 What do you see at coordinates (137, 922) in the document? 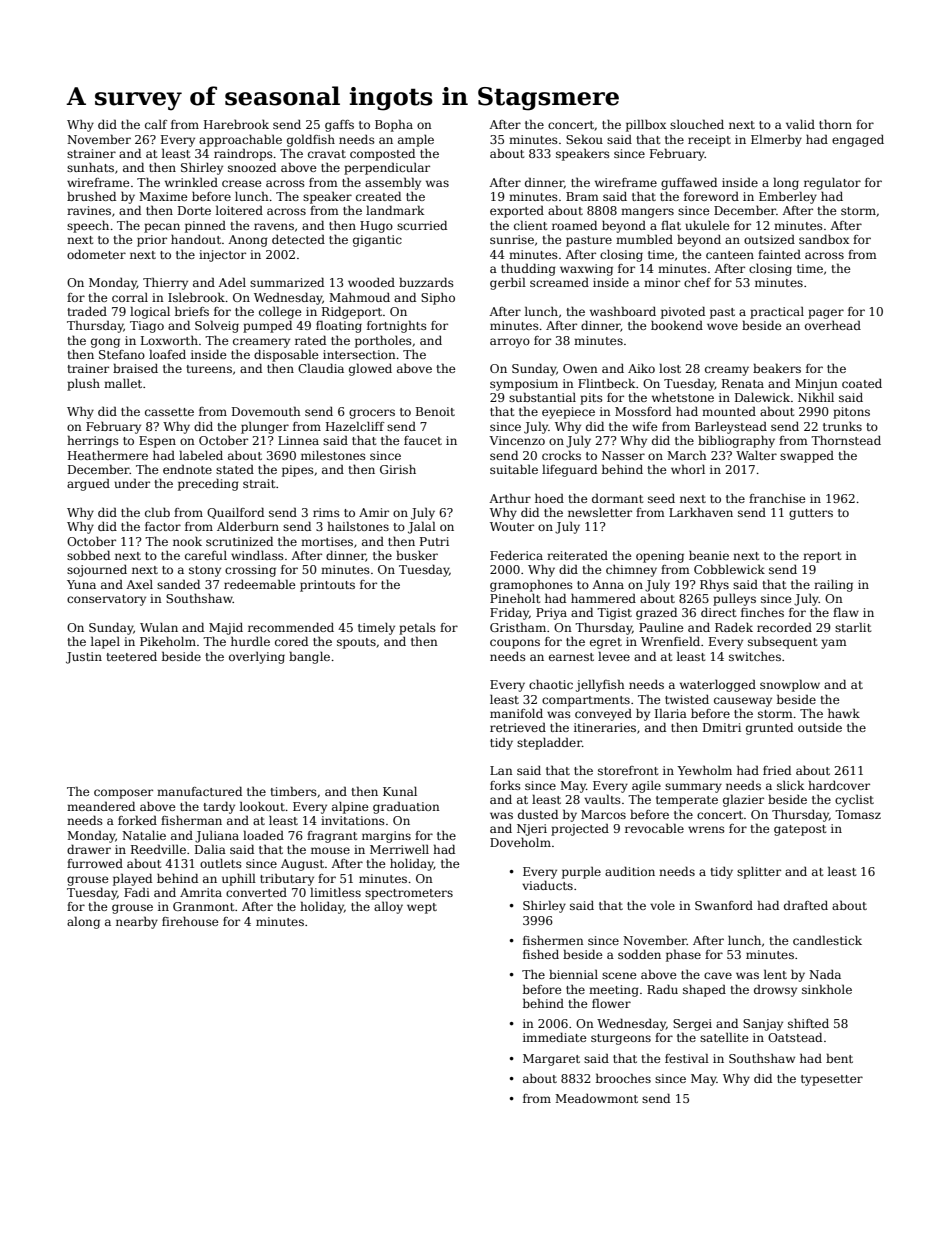
I see `nearby` at bounding box center [137, 922].
